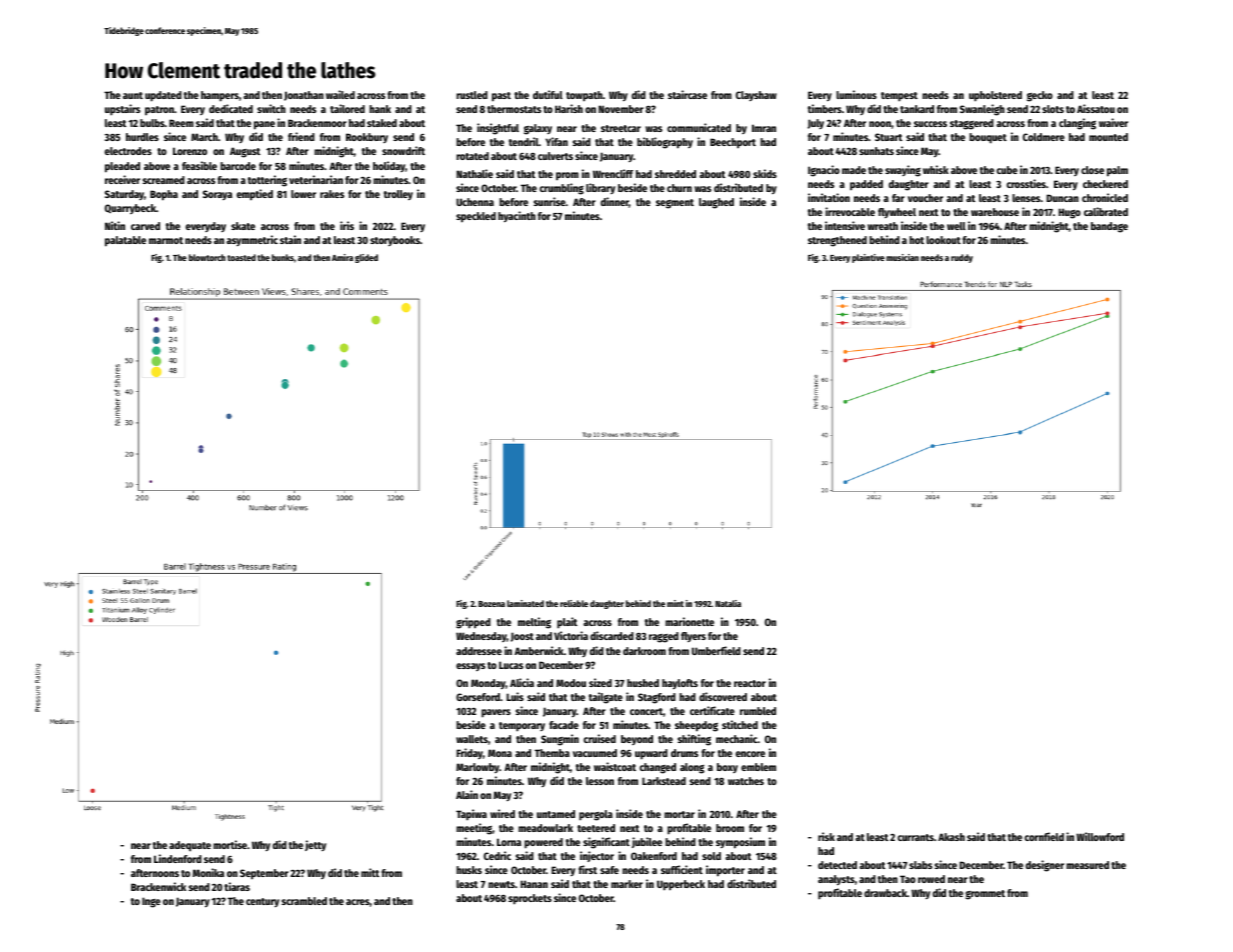 This screenshot has width=1233, height=952. I want to click on luminous, so click(856, 94).
